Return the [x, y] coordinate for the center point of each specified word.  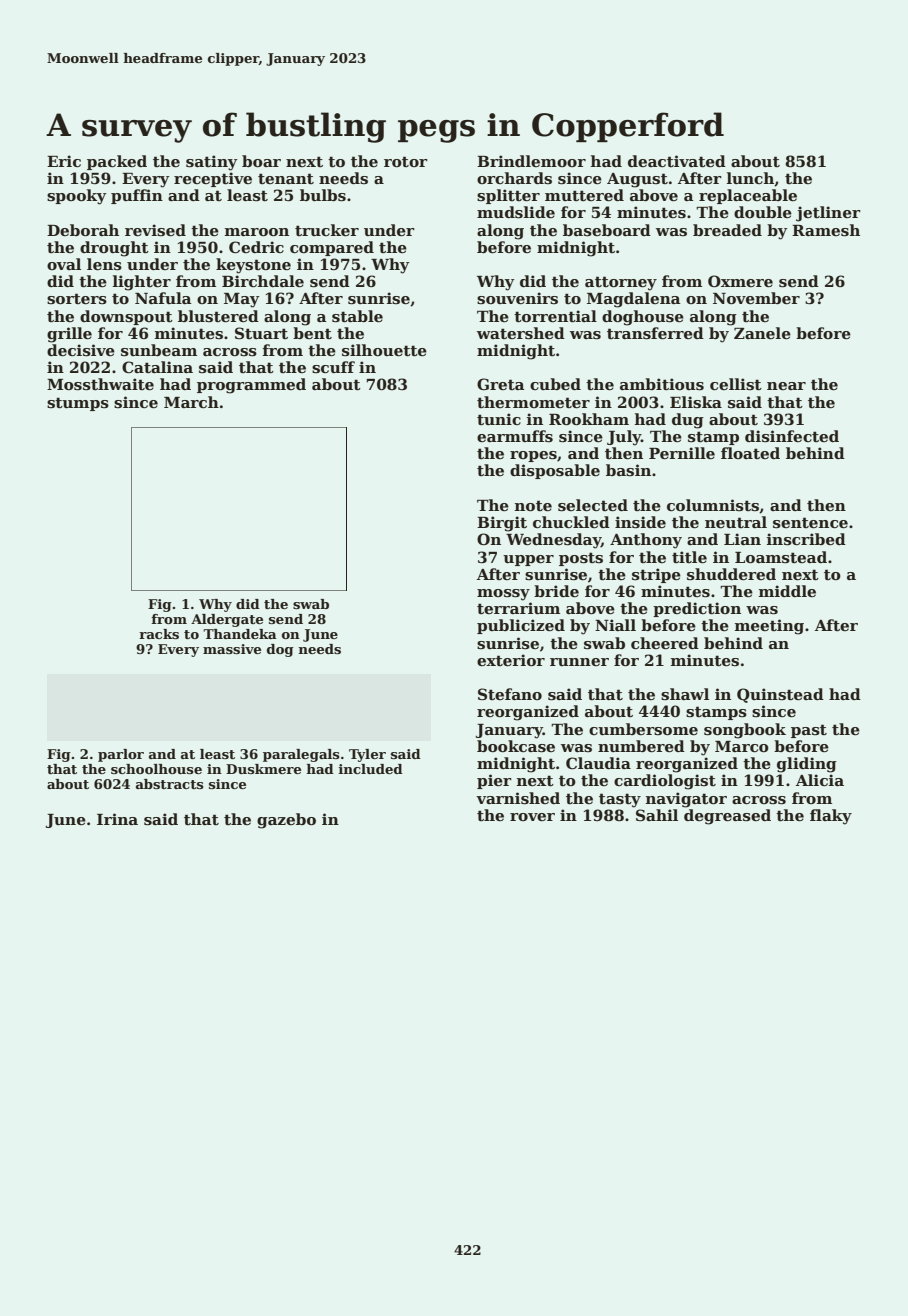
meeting [769, 627]
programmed [251, 386]
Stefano [510, 694]
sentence [810, 523]
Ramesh [826, 230]
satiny [212, 163]
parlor [121, 755]
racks [159, 634]
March [191, 402]
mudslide [516, 212]
